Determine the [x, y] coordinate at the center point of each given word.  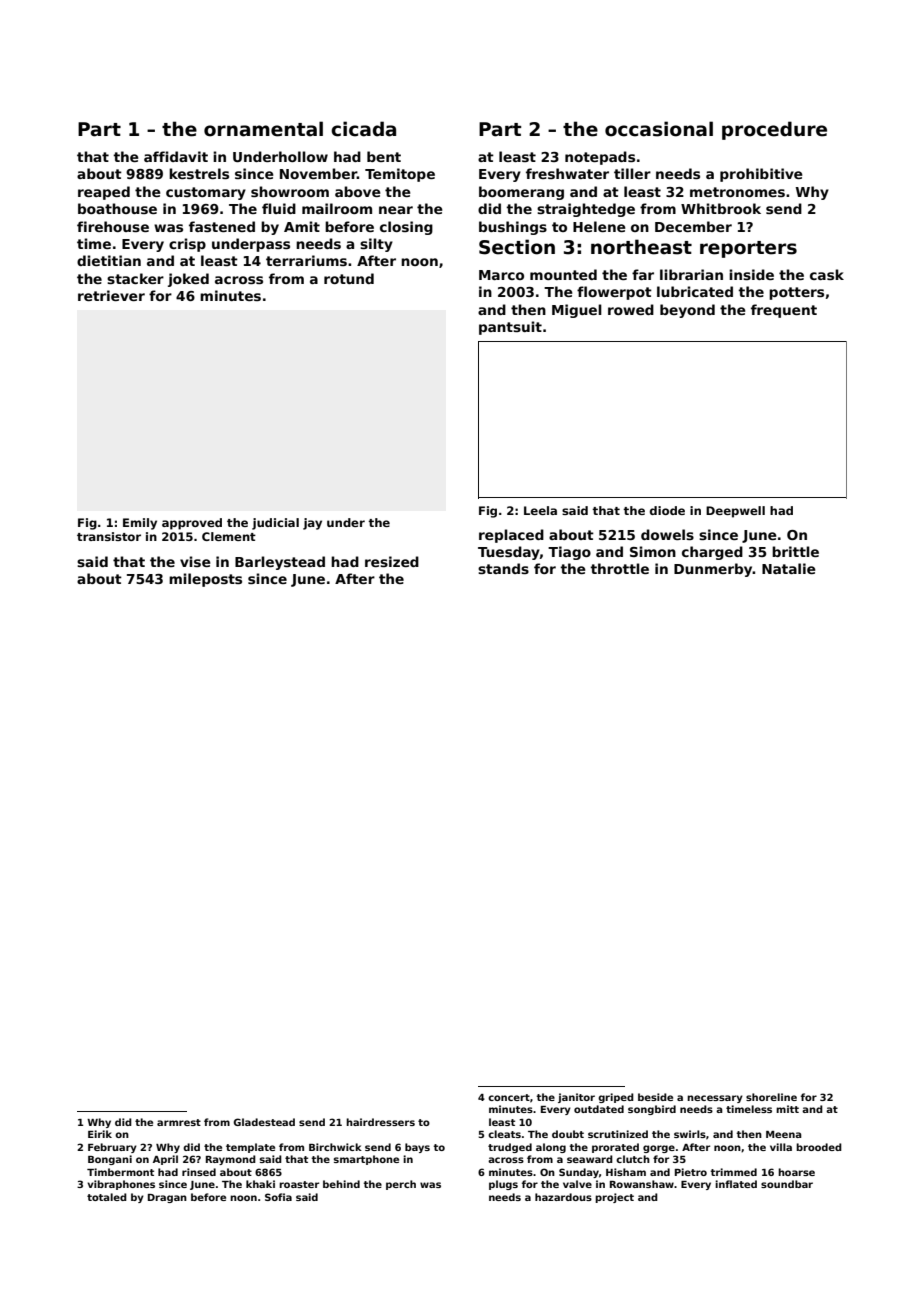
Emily [140, 524]
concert [509, 1097]
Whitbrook [721, 208]
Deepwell [735, 512]
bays [417, 1148]
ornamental [263, 129]
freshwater [567, 173]
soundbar [787, 1184]
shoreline [771, 1097]
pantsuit [510, 328]
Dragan [167, 1198]
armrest [179, 1122]
